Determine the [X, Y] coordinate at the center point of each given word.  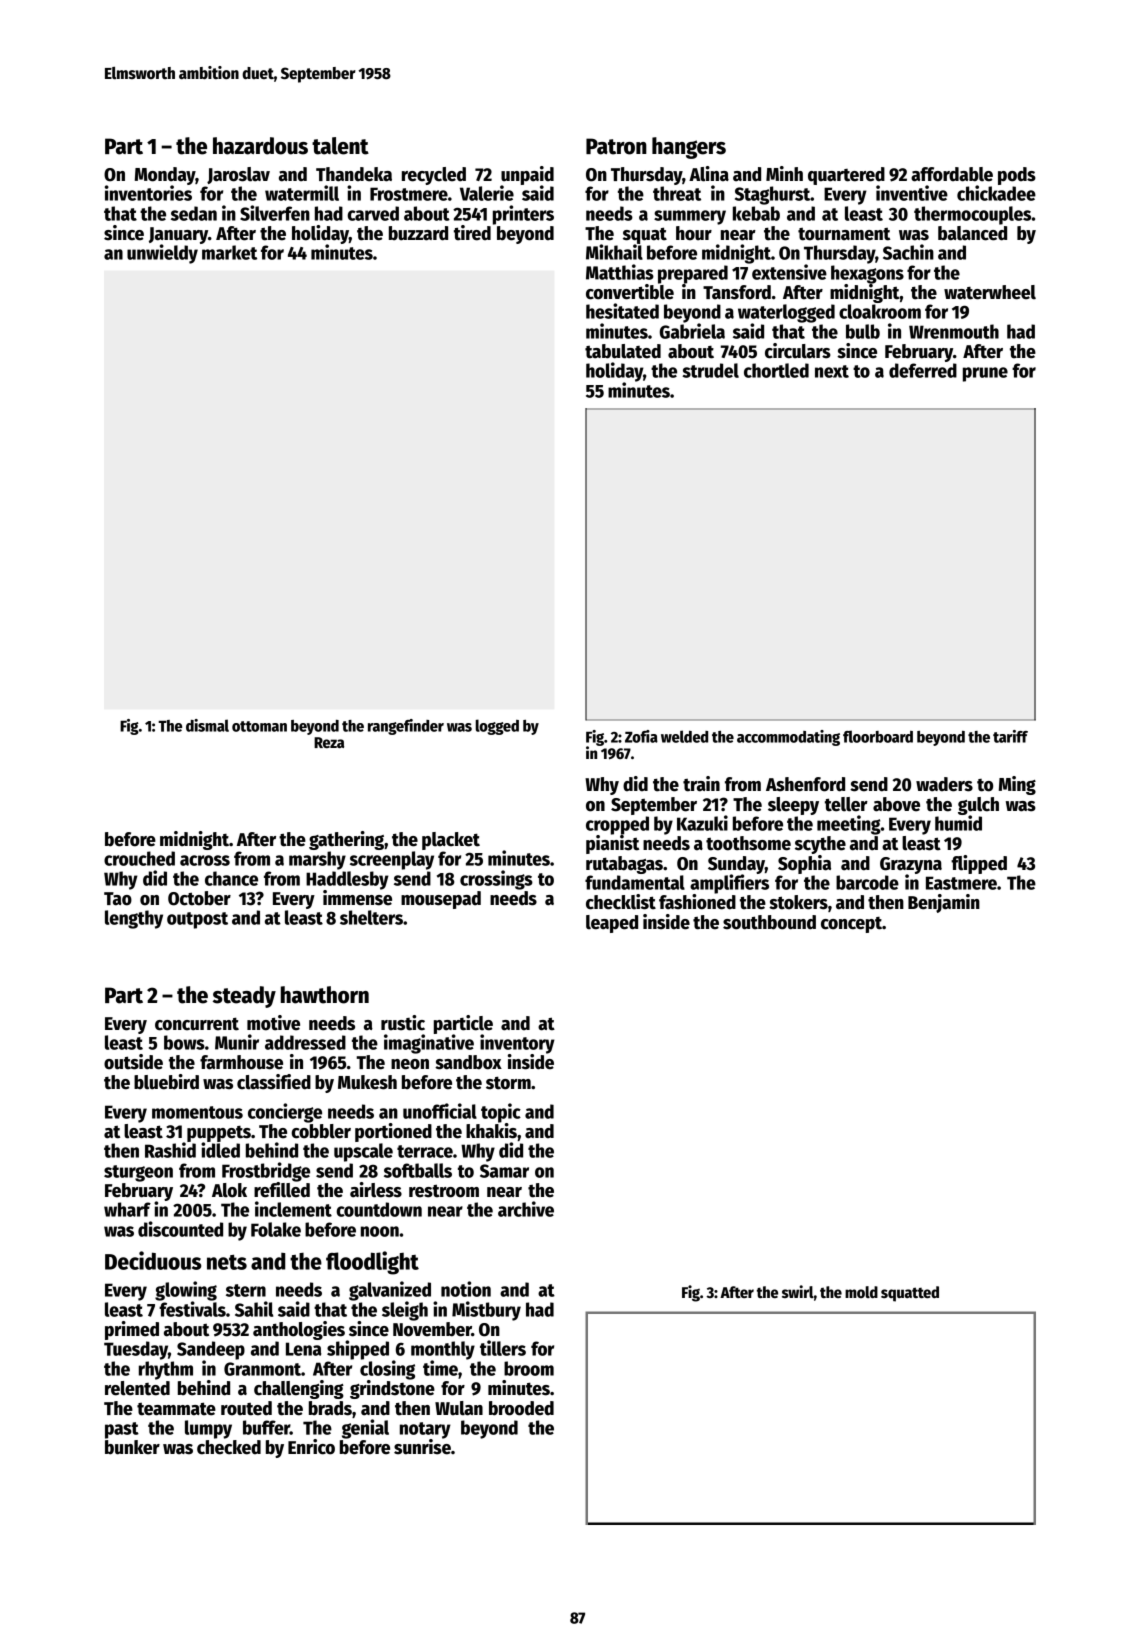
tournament [844, 234]
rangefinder [406, 727]
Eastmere [961, 883]
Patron [616, 146]
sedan [194, 213]
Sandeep [211, 1350]
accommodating [788, 738]
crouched [139, 858]
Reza [329, 742]
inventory [517, 1044]
